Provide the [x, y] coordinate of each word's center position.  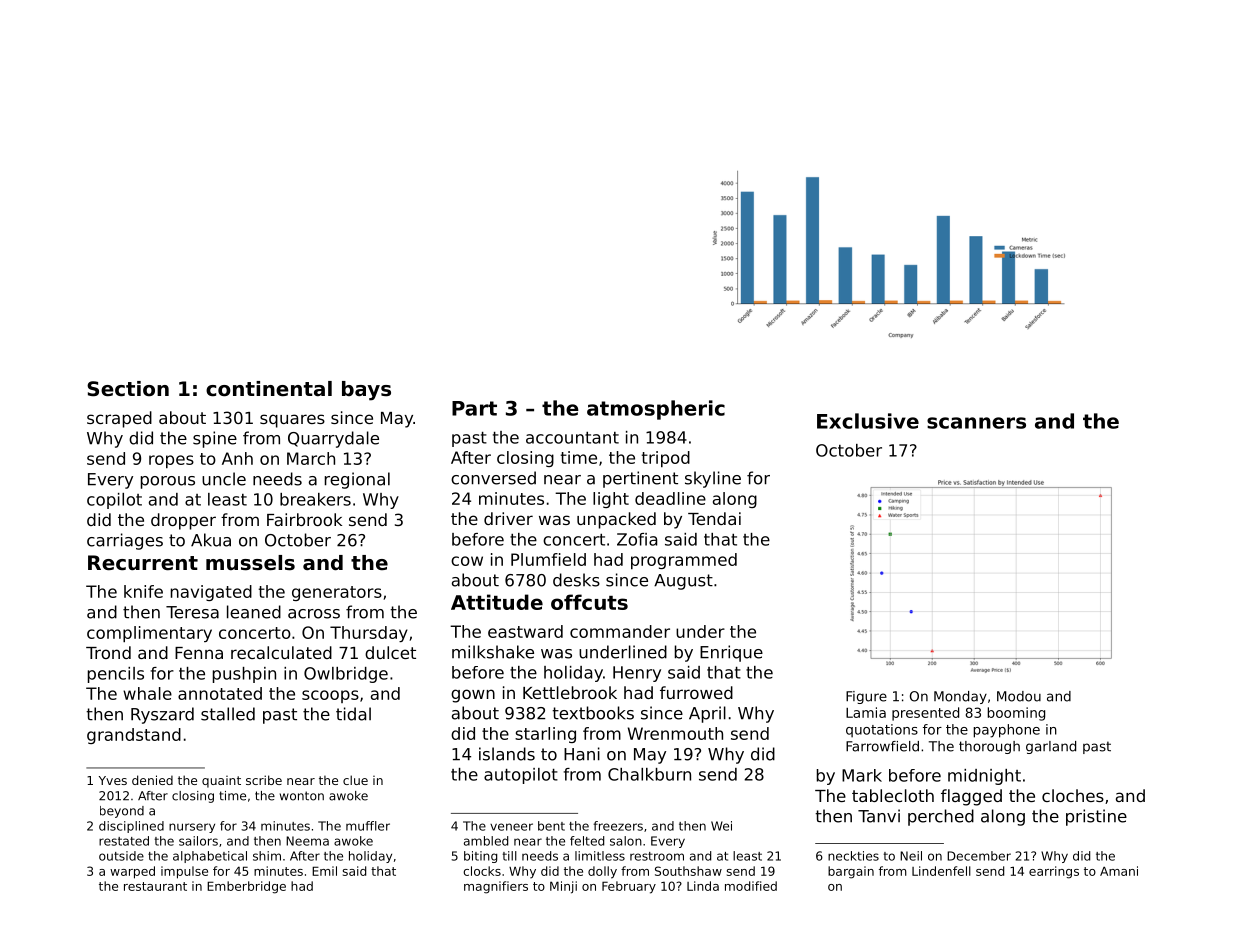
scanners [976, 423]
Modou [1019, 696]
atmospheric [656, 410]
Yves [113, 780]
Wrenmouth [675, 733]
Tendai [714, 518]
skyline [713, 479]
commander [620, 631]
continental [269, 389]
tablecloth [893, 795]
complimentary [149, 634]
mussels [250, 563]
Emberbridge [246, 887]
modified [751, 886]
